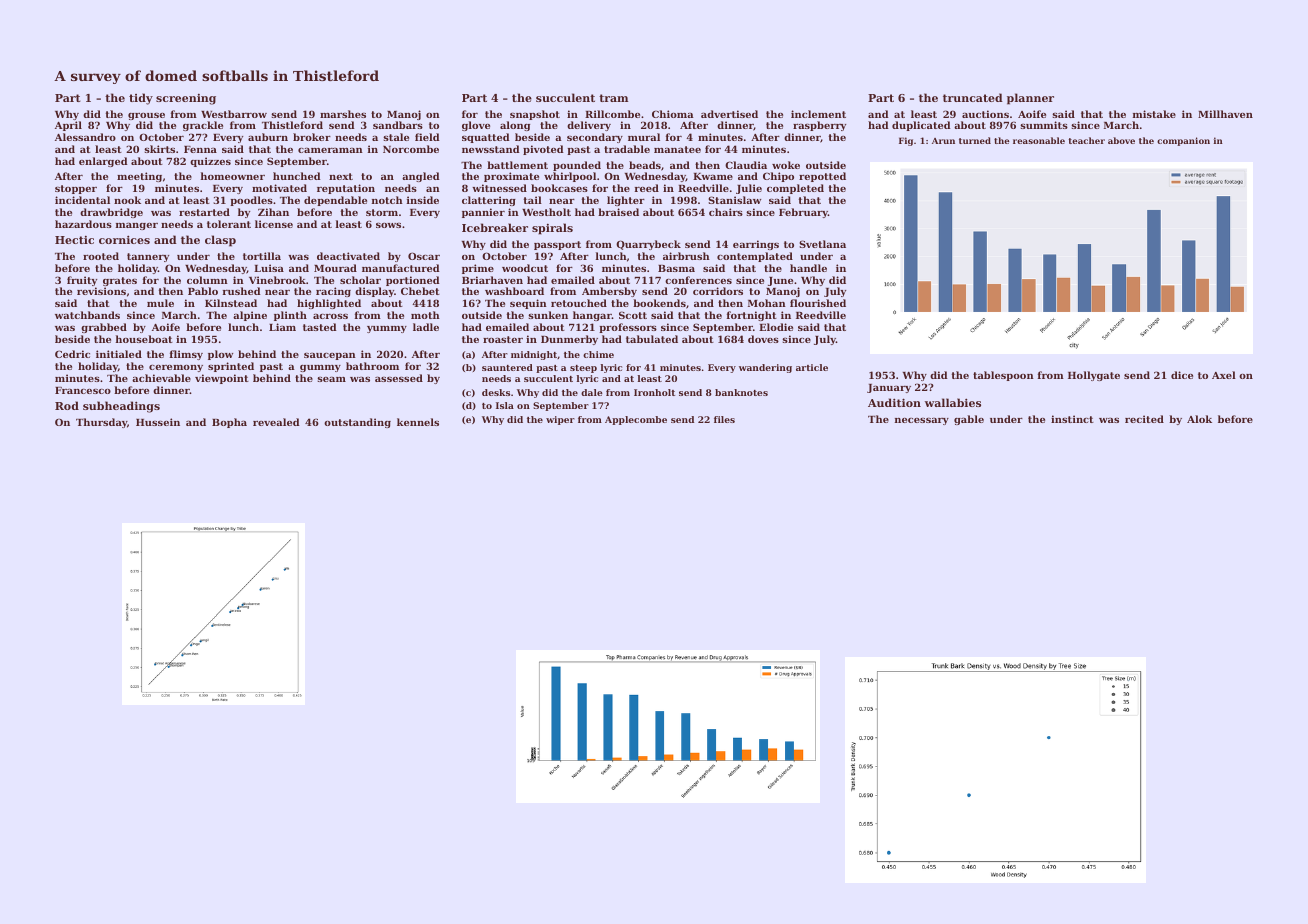 This screenshot has height=924, width=1308. Describe the element at coordinates (618, 212) in the screenshot. I see `braised` at that location.
